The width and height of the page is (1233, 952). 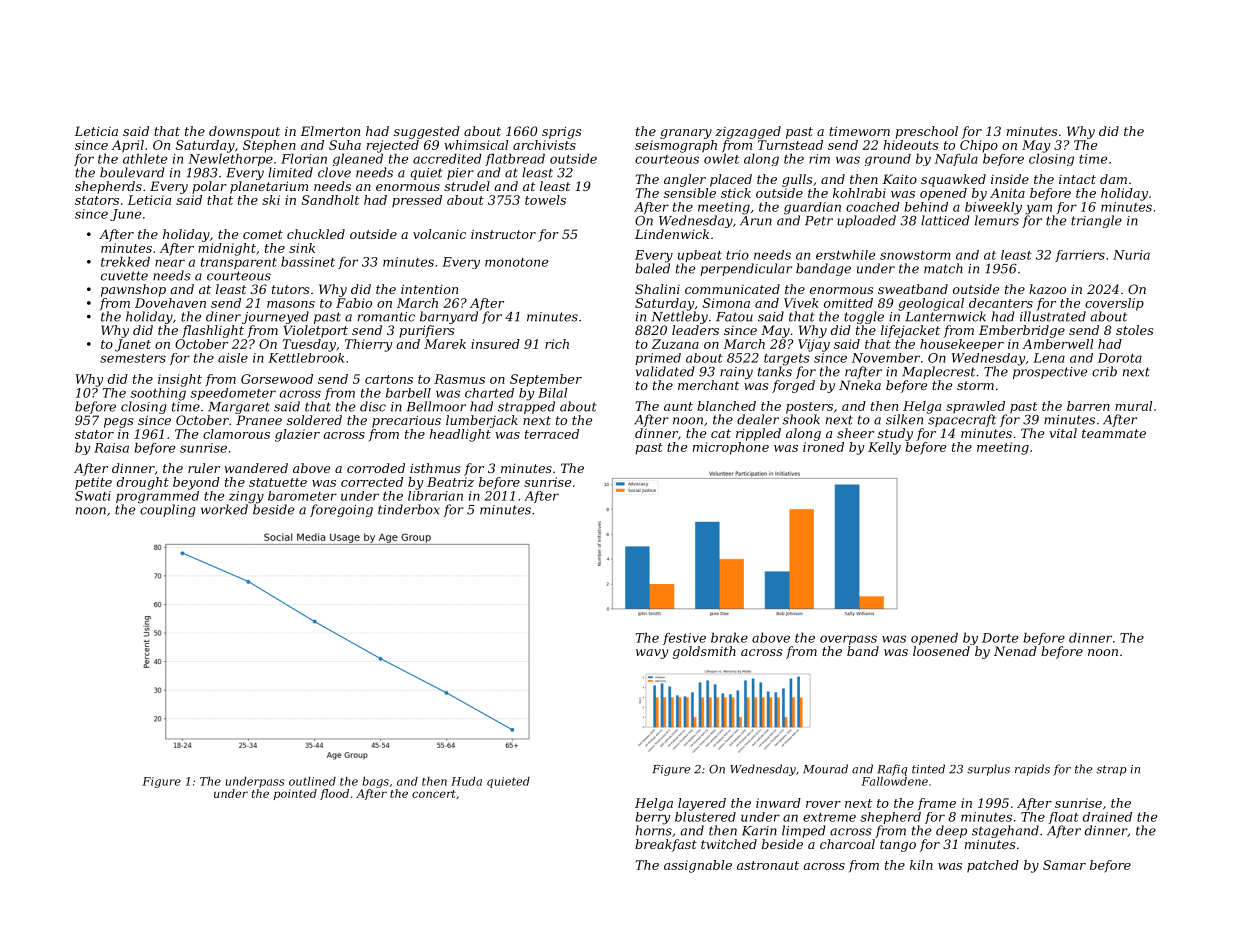 I want to click on Dorte, so click(x=1000, y=638).
